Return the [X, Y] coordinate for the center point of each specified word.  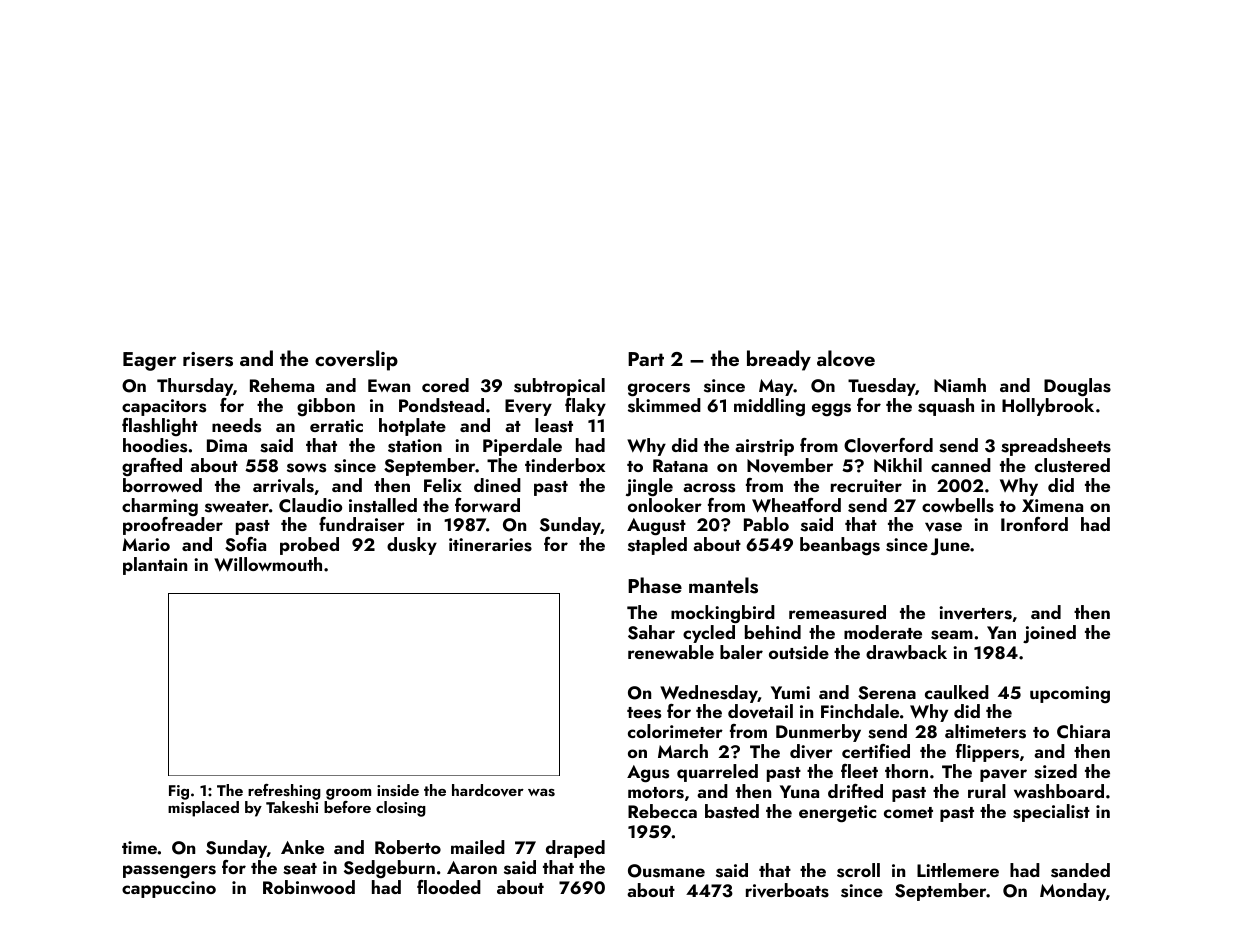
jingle [649, 487]
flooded [449, 887]
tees [644, 713]
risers [208, 359]
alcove [846, 358]
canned [961, 465]
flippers [987, 753]
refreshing [284, 792]
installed [383, 505]
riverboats [787, 890]
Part [646, 359]
